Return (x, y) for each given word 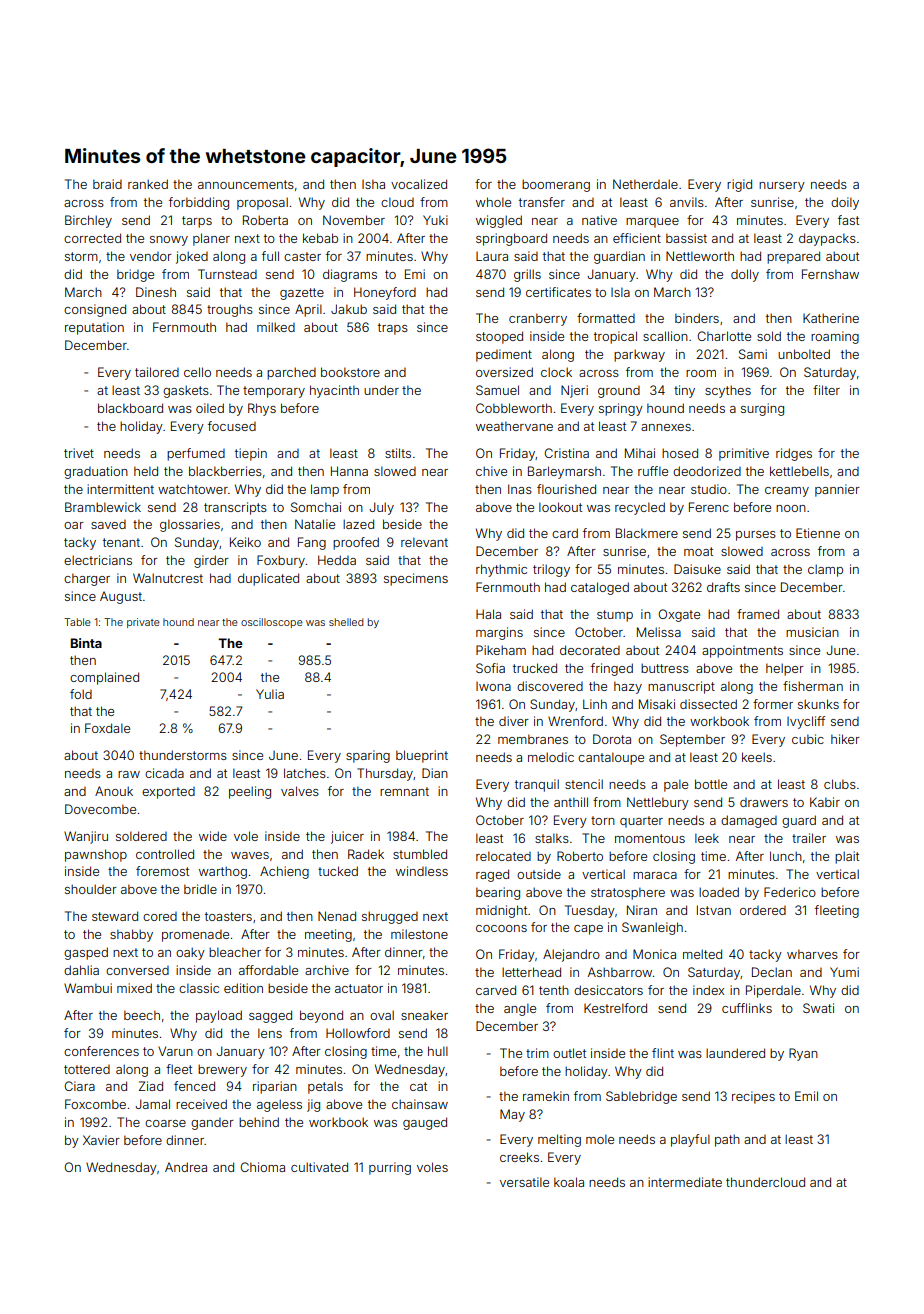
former (773, 704)
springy (621, 409)
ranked (148, 184)
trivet (79, 453)
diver (514, 721)
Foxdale (107, 728)
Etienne (818, 533)
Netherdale (645, 184)
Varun (175, 1051)
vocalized (419, 184)
